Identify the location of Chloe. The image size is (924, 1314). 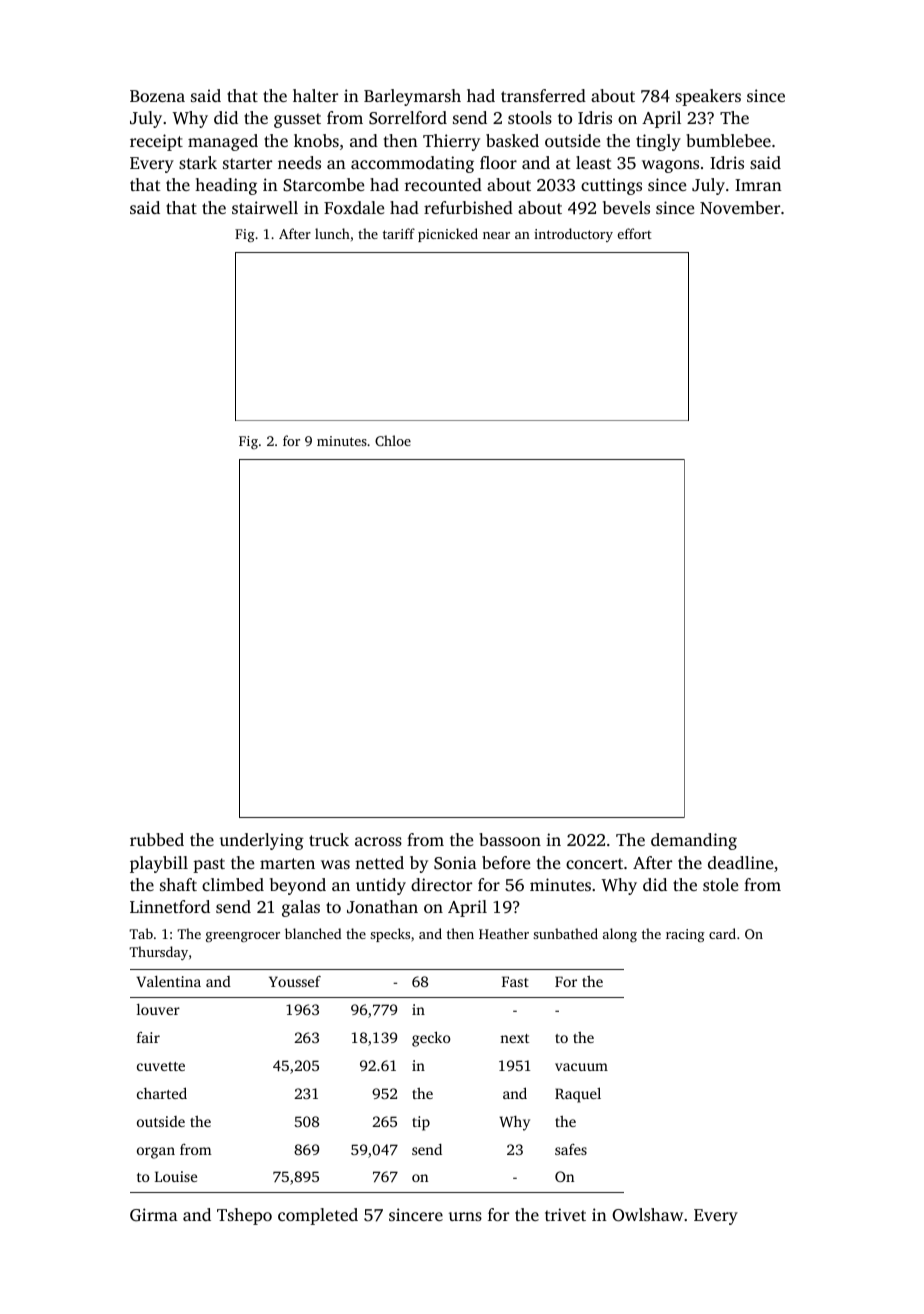
(393, 440).
